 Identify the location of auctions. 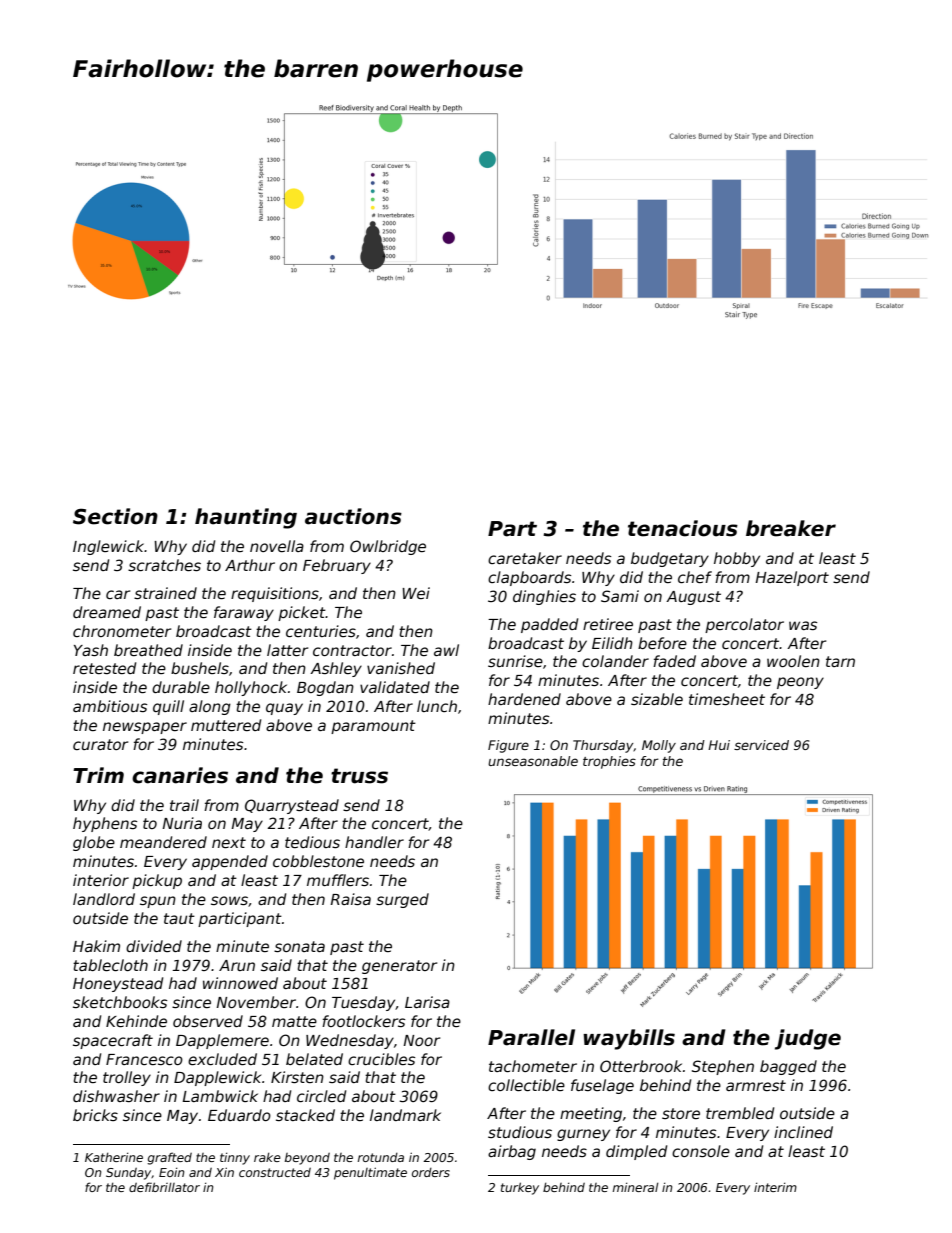
(353, 516).
